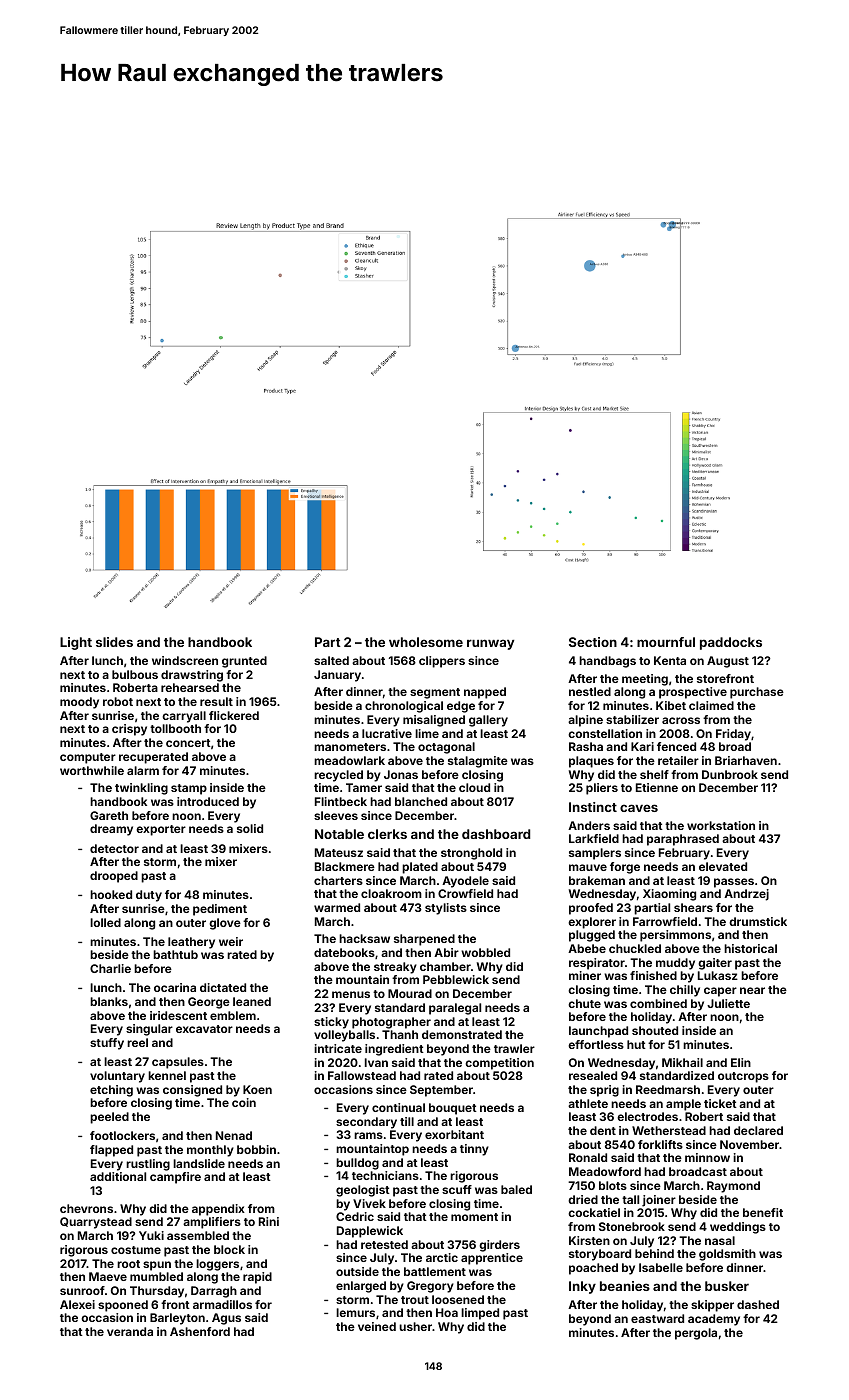  Describe the element at coordinates (234, 715) in the page. I see `flickered` at that location.
